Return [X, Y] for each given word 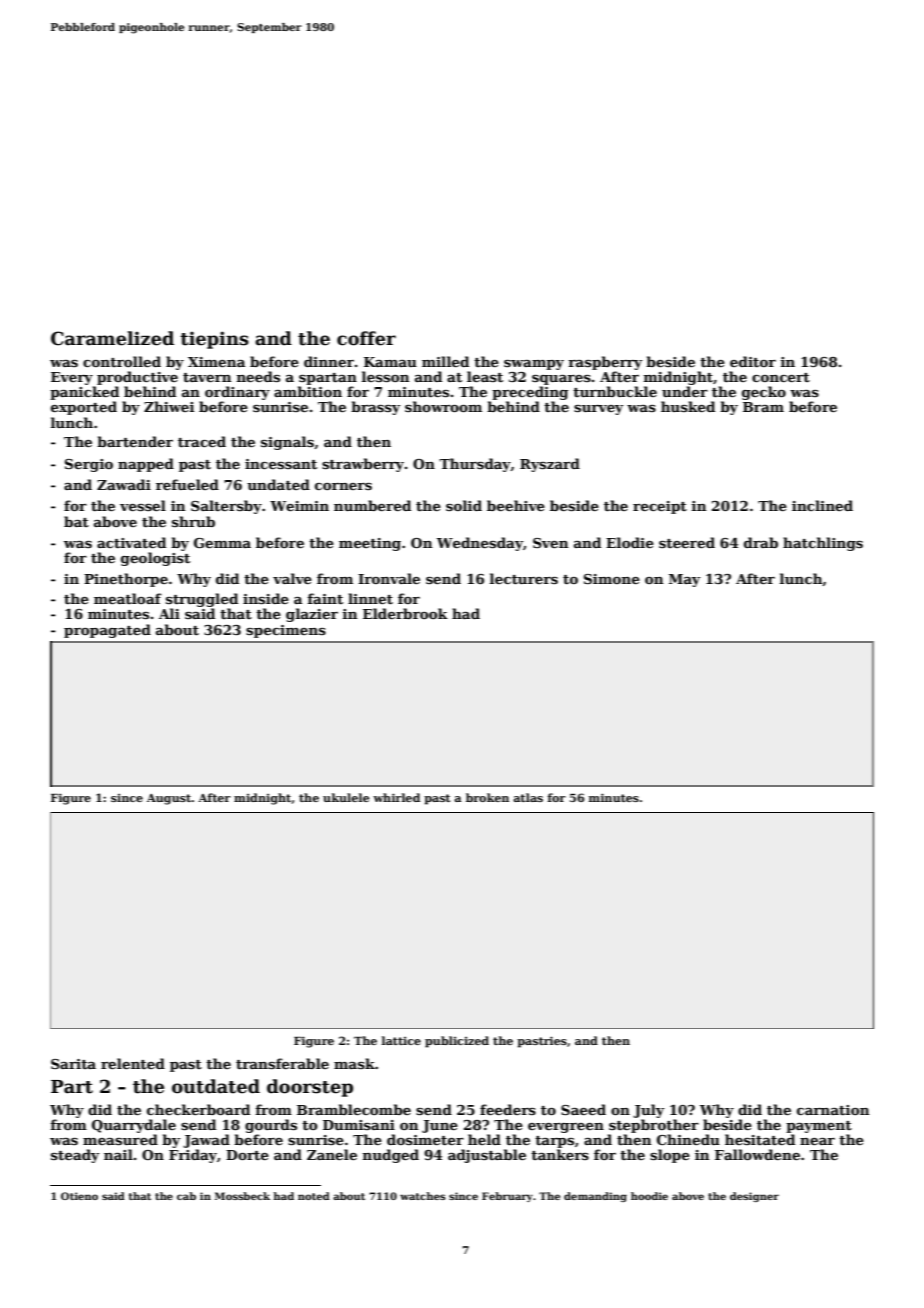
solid [464, 505]
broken [487, 797]
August [169, 799]
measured [120, 1139]
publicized [457, 1042]
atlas [528, 797]
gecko [764, 393]
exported [84, 408]
